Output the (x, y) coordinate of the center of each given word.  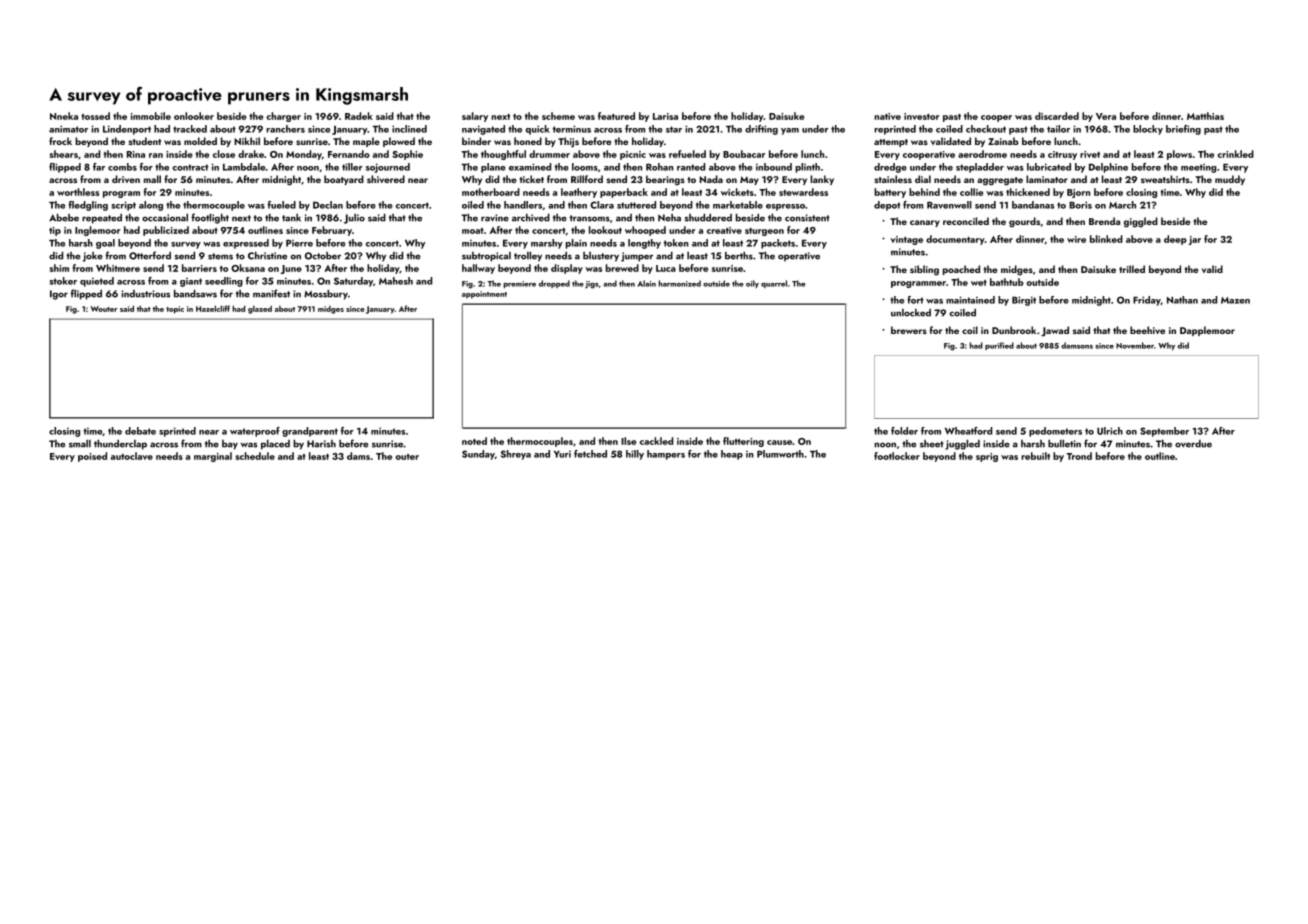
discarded (1057, 116)
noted (474, 441)
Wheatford (968, 431)
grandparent (310, 432)
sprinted (177, 432)
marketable (738, 205)
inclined (409, 129)
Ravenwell (949, 205)
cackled (656, 441)
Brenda (1104, 221)
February (332, 231)
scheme (558, 116)
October (323, 256)
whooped (645, 231)
